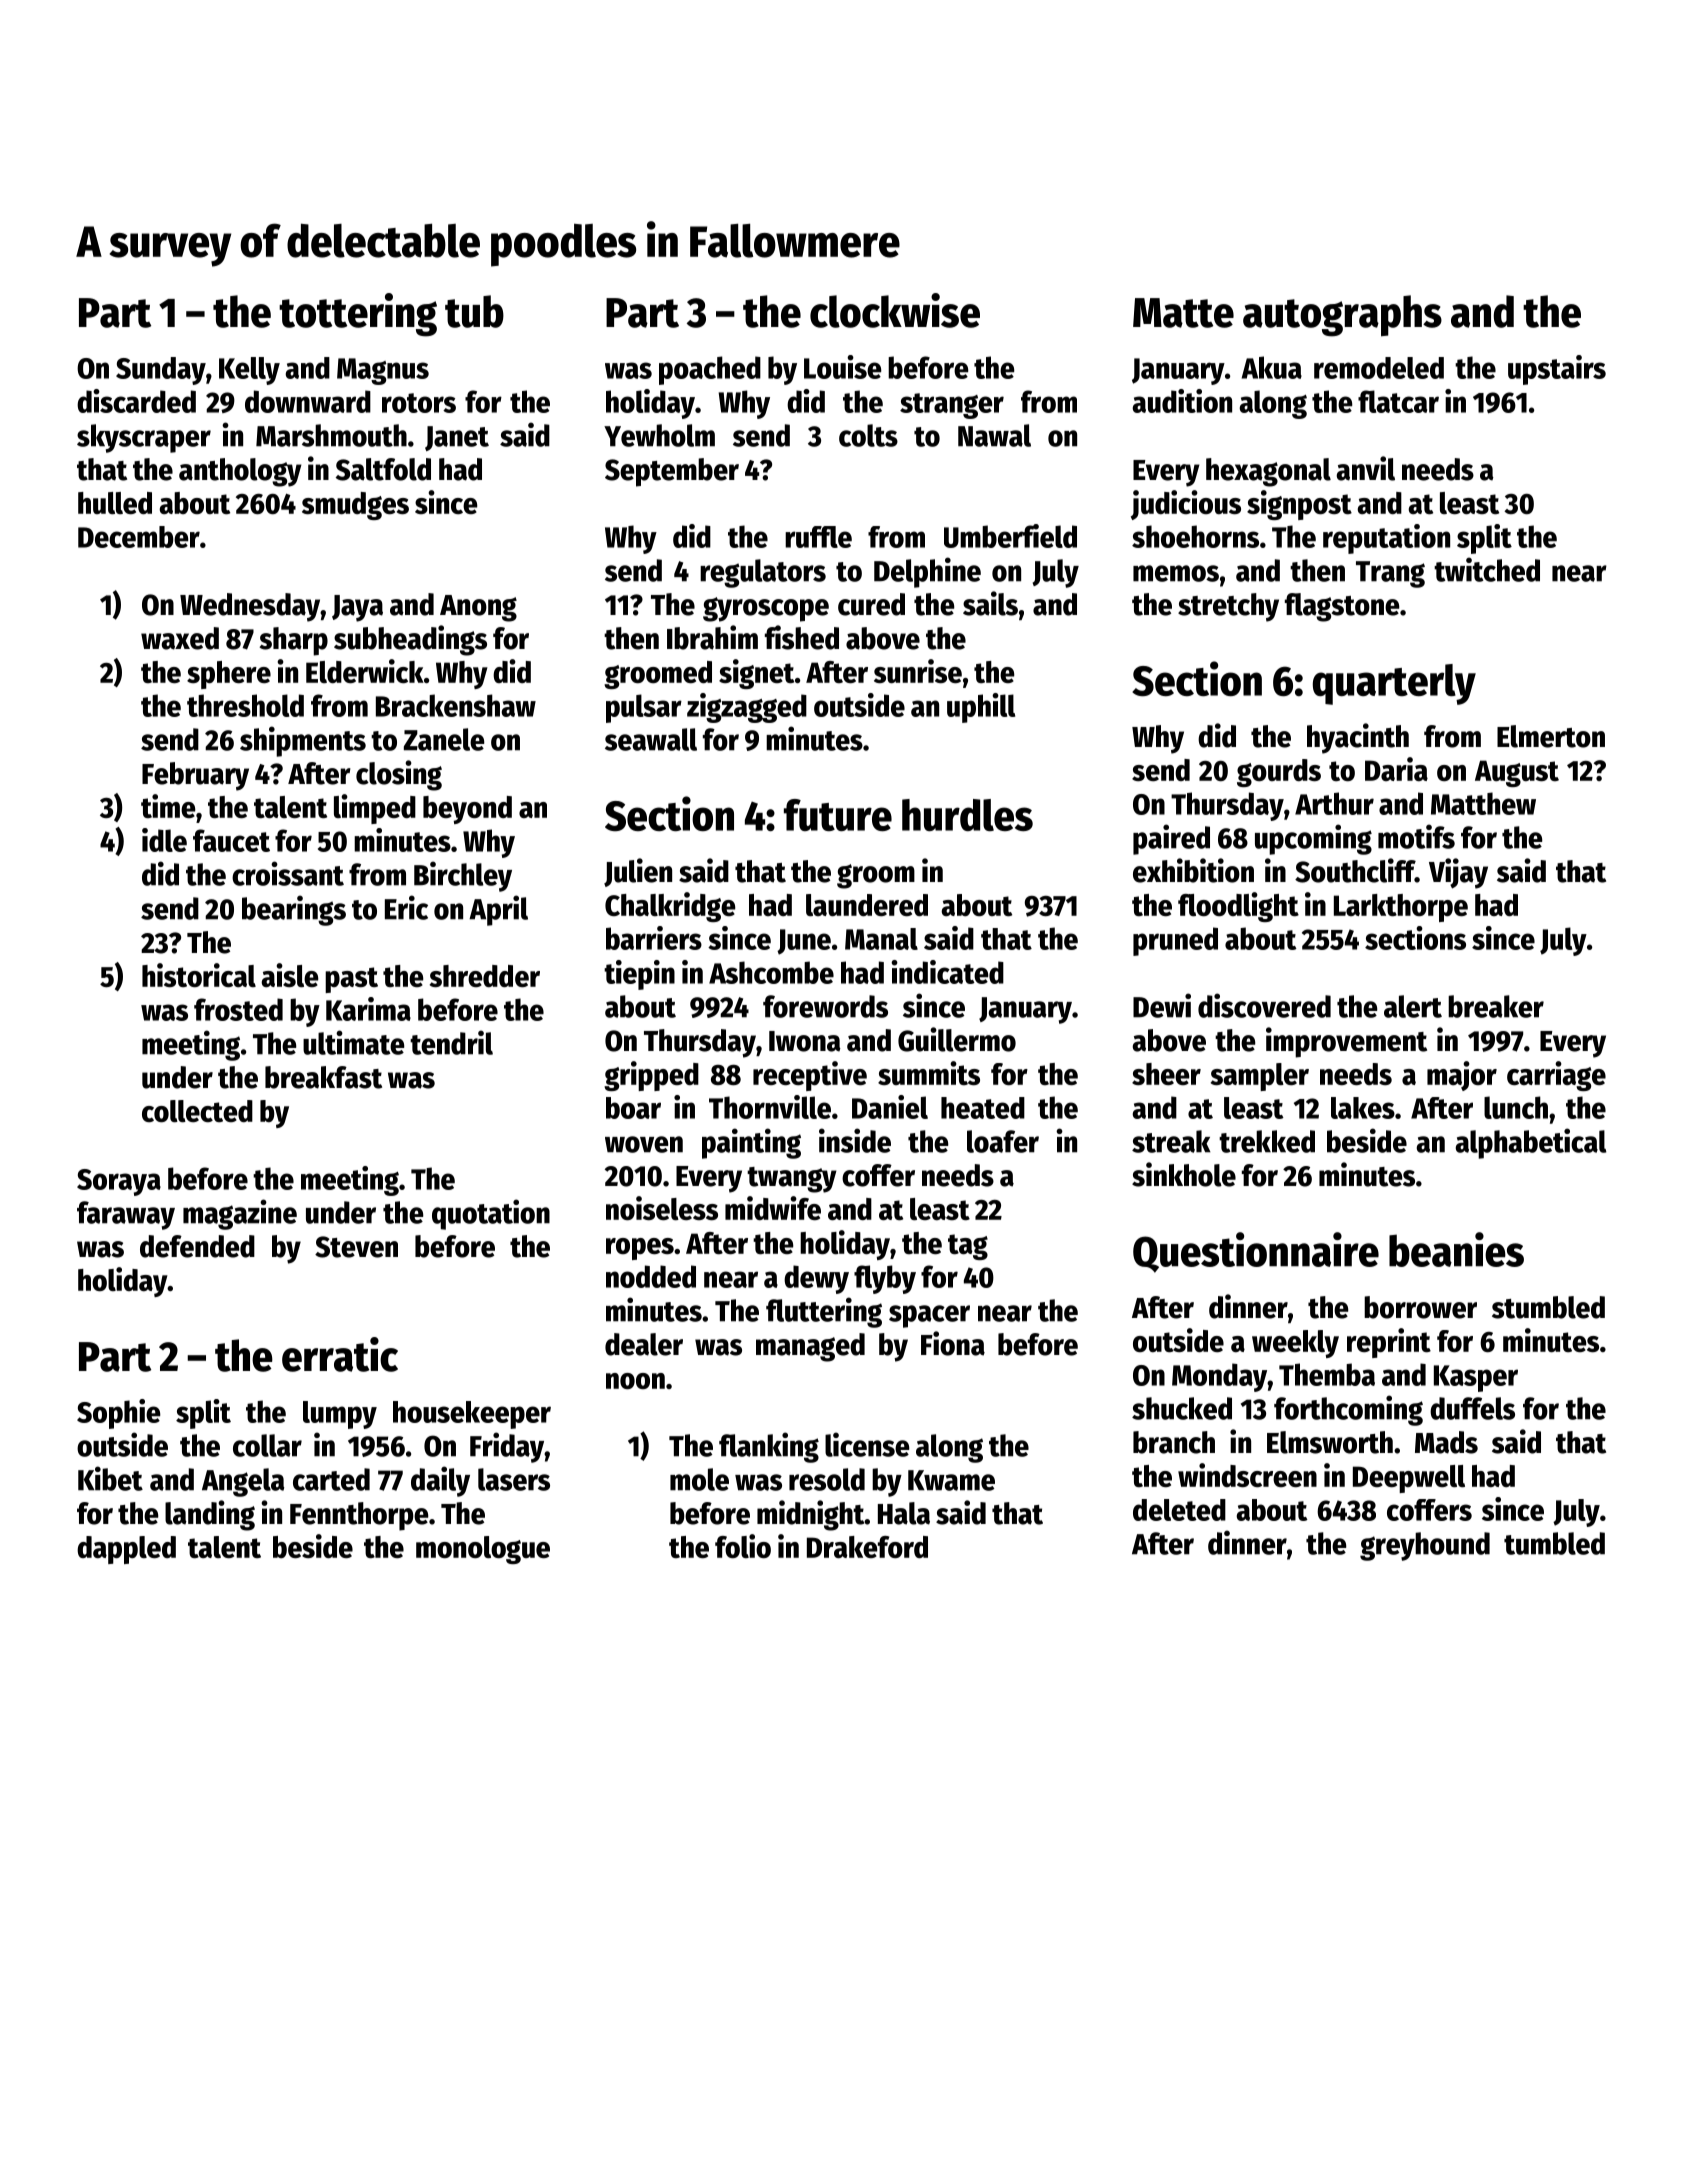 This image has height=2178, width=1683. What do you see at coordinates (670, 907) in the image?
I see `Chalkridge` at bounding box center [670, 907].
